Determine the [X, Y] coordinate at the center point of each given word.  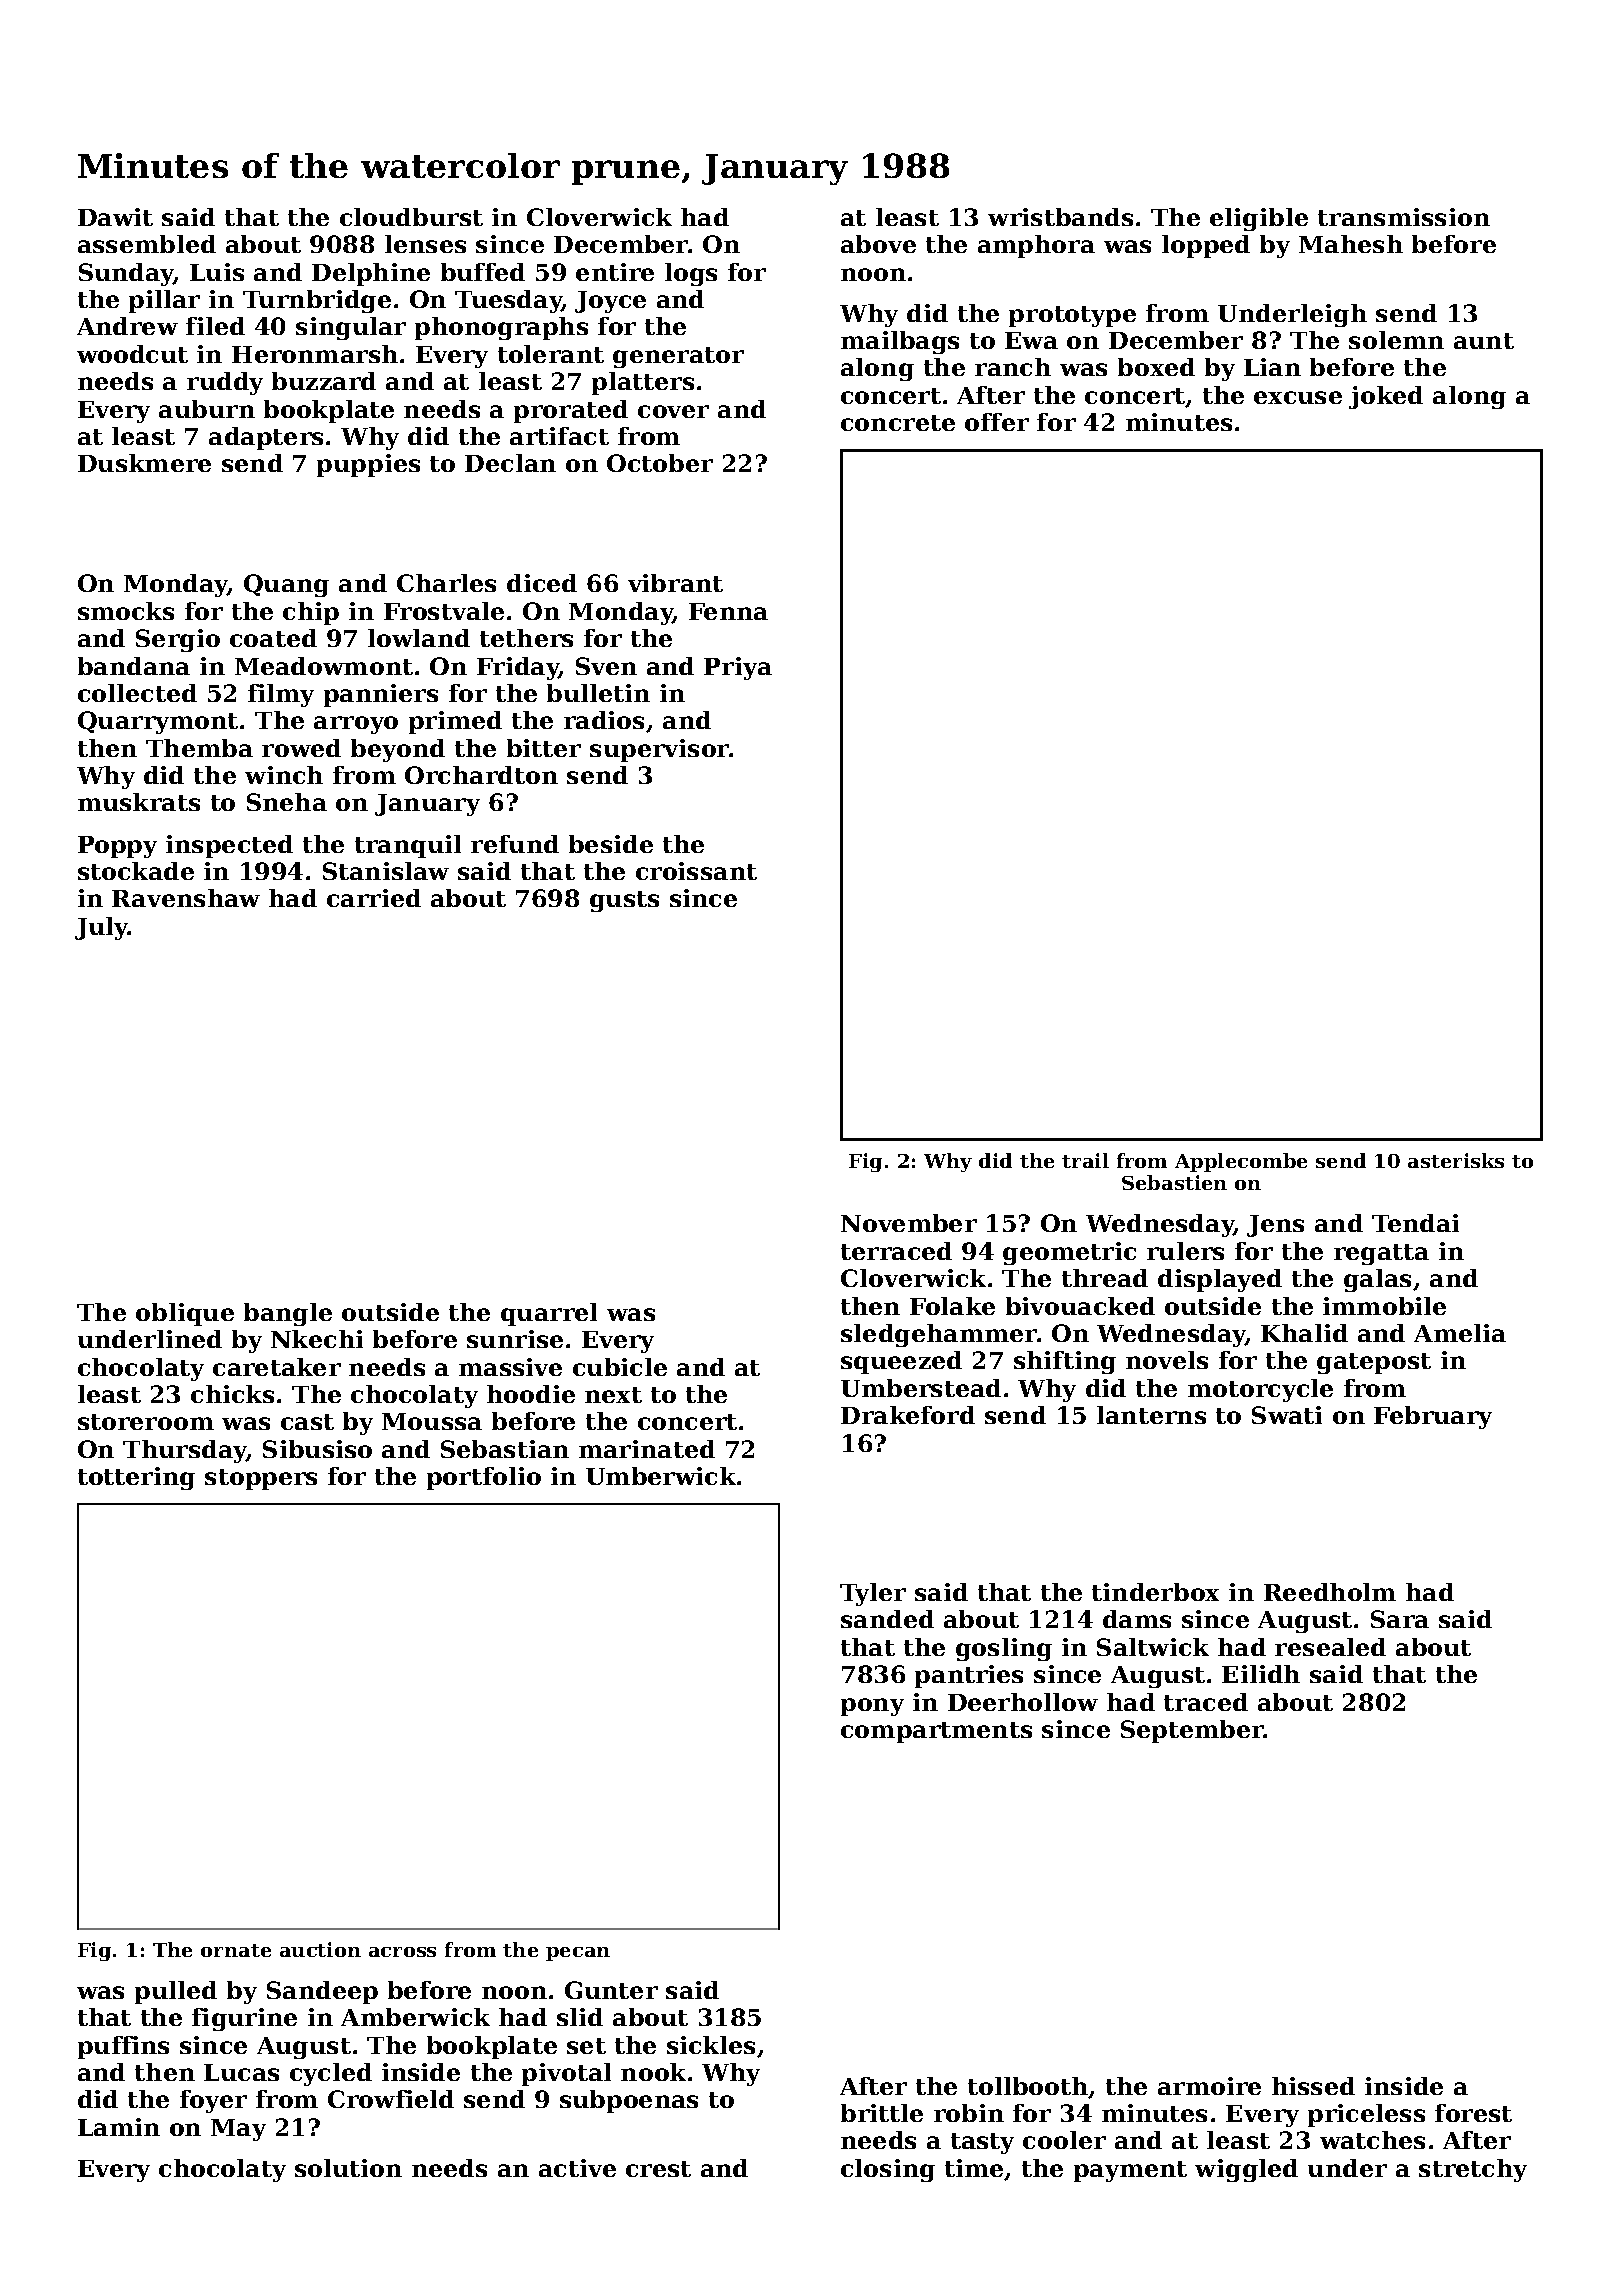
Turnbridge [317, 301]
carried [374, 898]
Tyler [873, 1594]
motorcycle [1260, 1390]
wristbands [1060, 217]
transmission [1404, 217]
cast [307, 1422]
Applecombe [1241, 1162]
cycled [331, 2074]
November [909, 1223]
